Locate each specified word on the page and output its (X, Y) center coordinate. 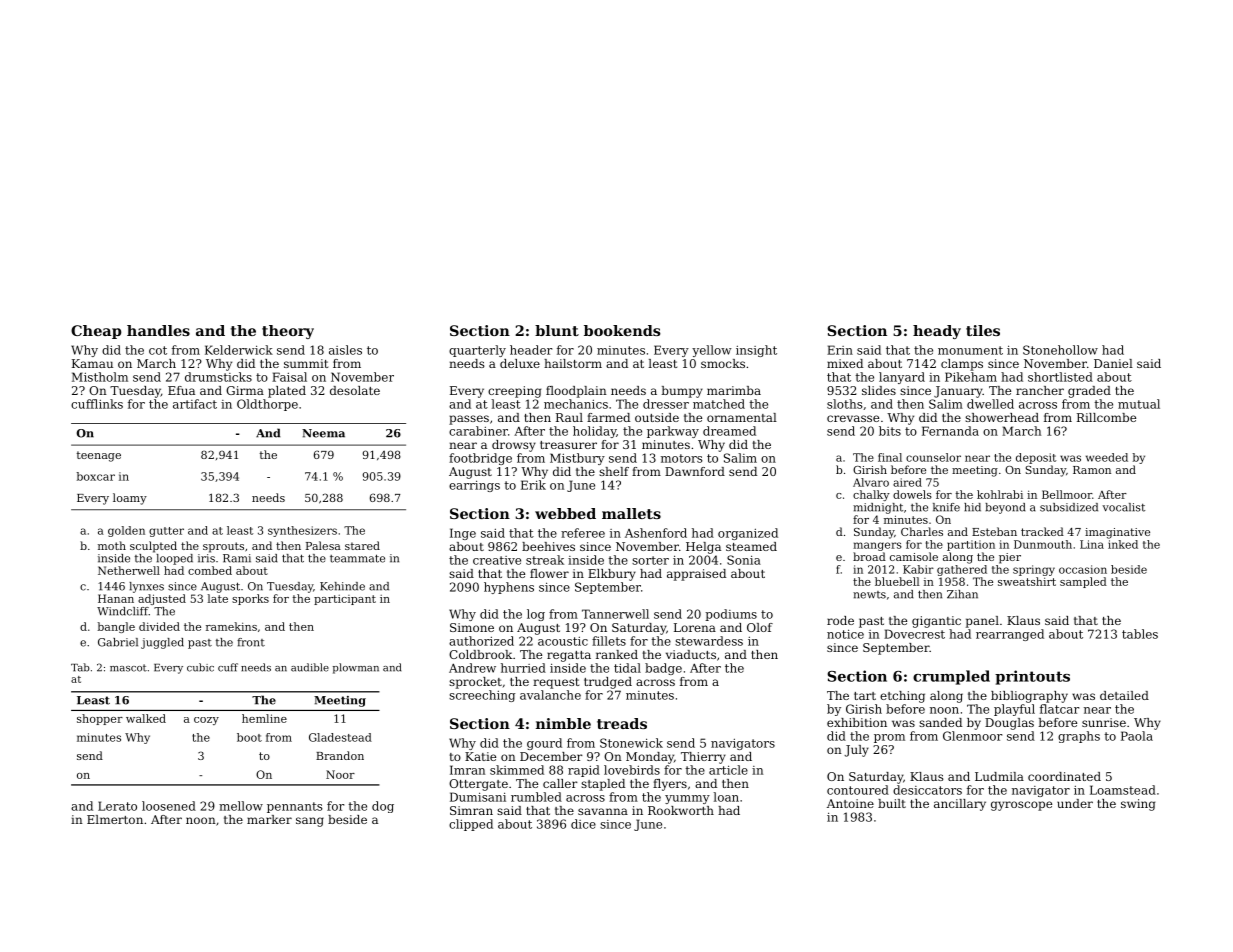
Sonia (744, 560)
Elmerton (115, 819)
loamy (130, 499)
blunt (557, 330)
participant (345, 600)
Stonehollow (1060, 350)
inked (1123, 544)
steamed (751, 546)
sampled (1083, 582)
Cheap (96, 332)
